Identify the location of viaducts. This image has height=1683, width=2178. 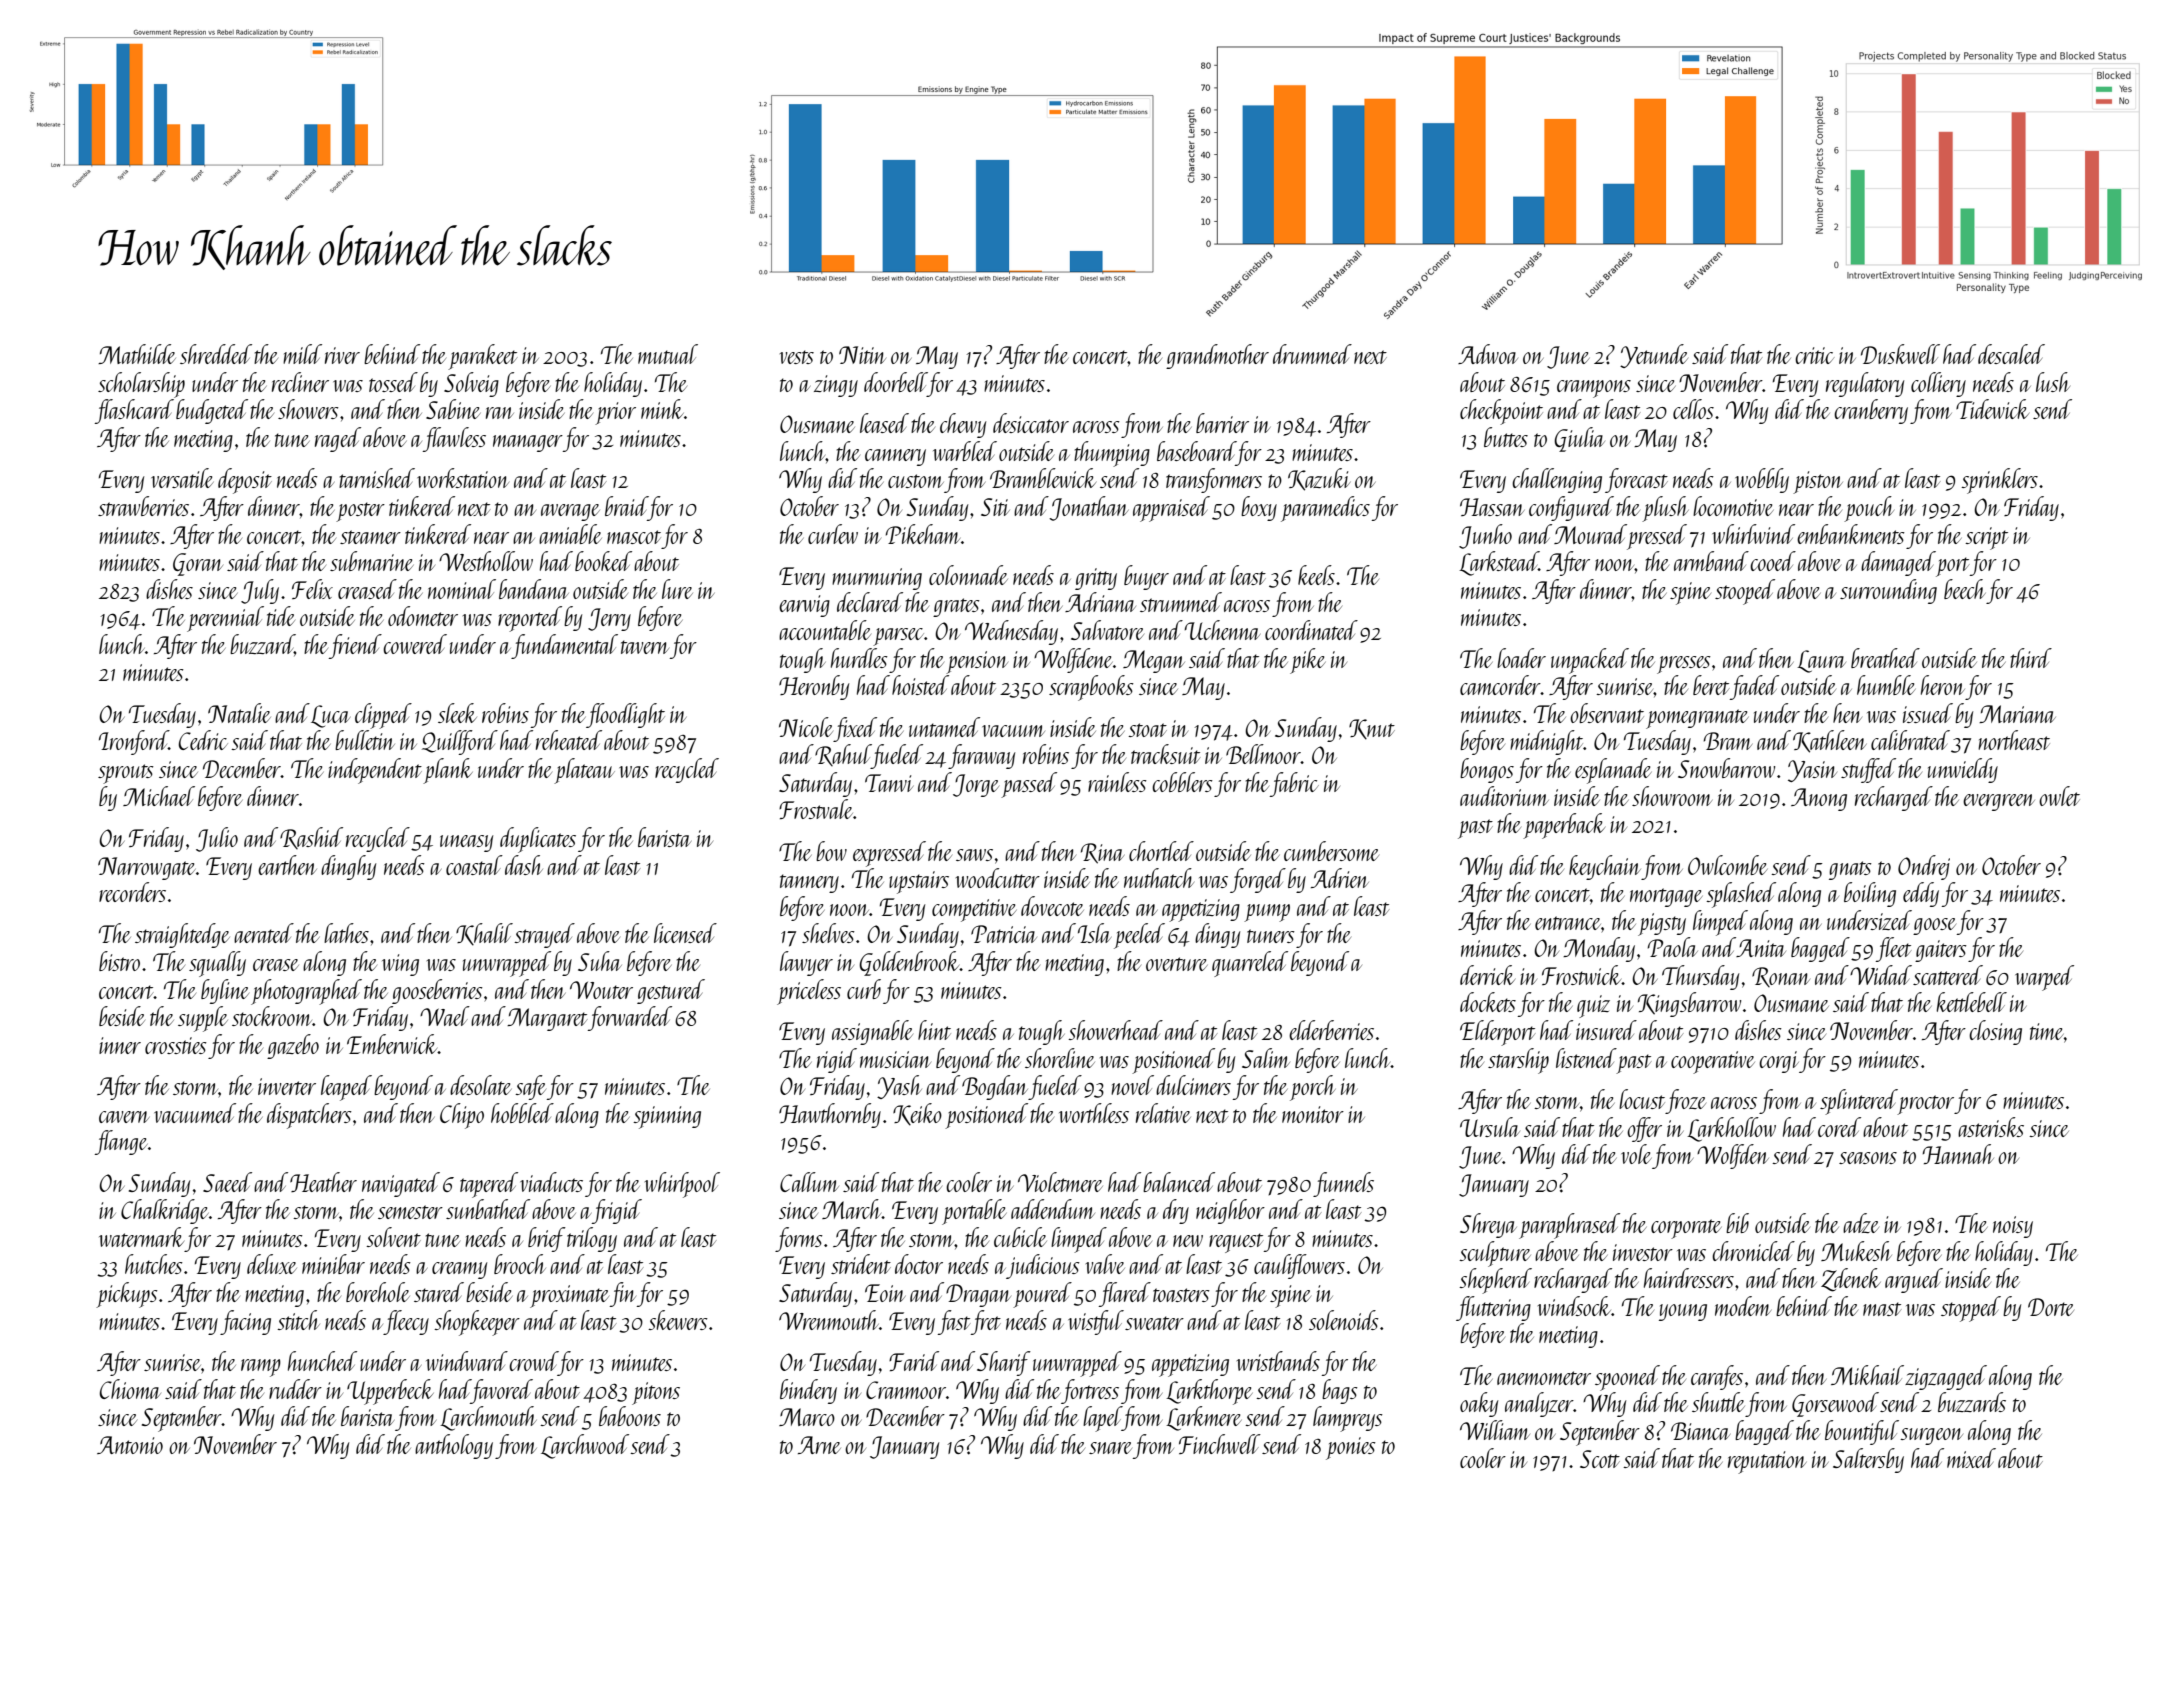
(551, 1182).
